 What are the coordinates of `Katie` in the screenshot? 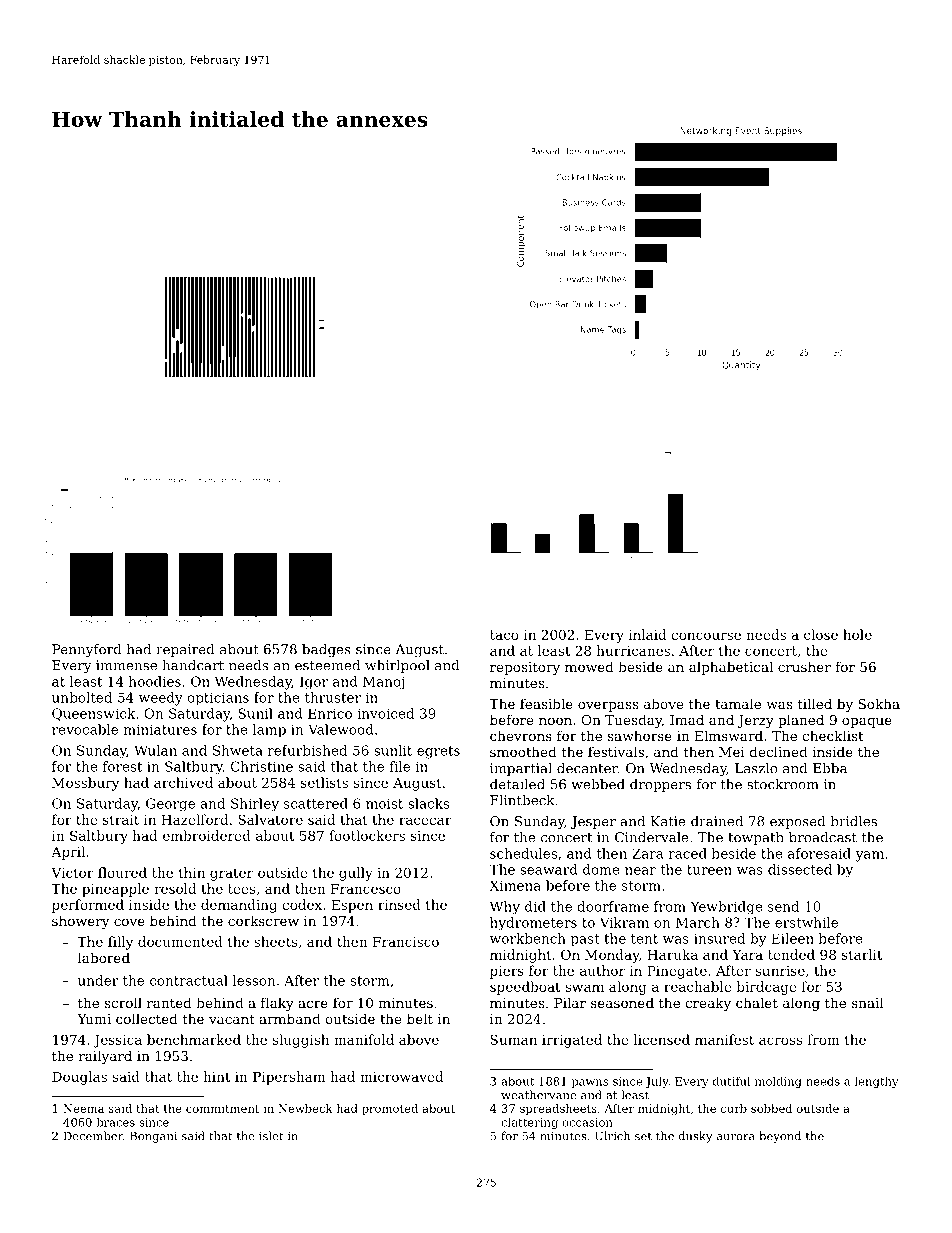 It's located at (668, 821).
